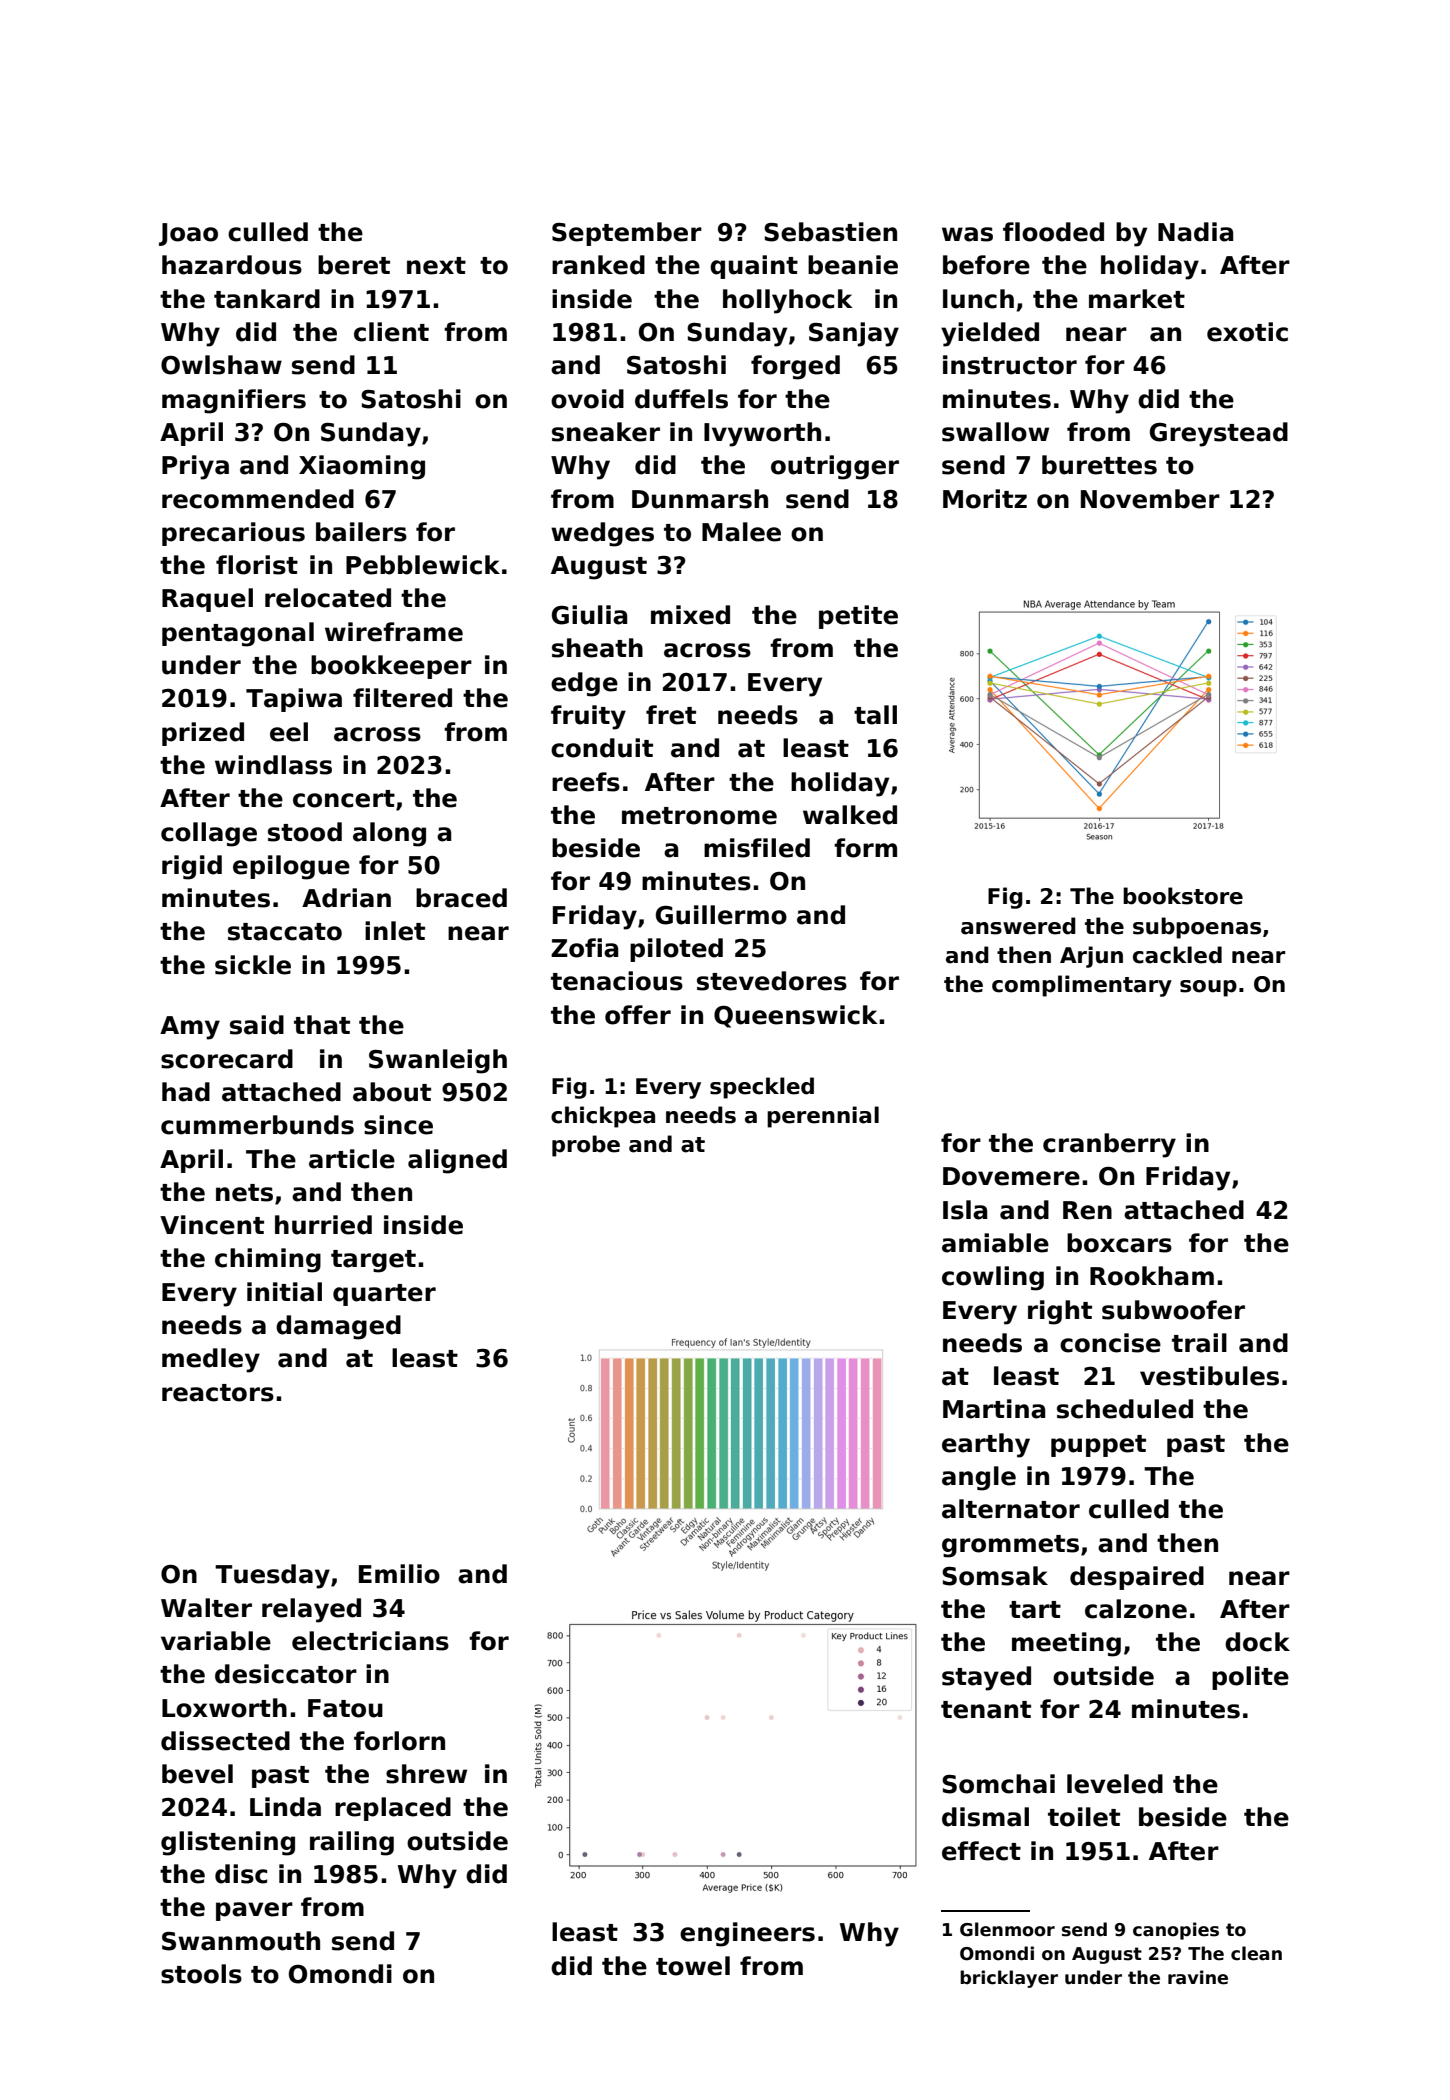 This screenshot has width=1450, height=2100. I want to click on hazardous, so click(232, 265).
